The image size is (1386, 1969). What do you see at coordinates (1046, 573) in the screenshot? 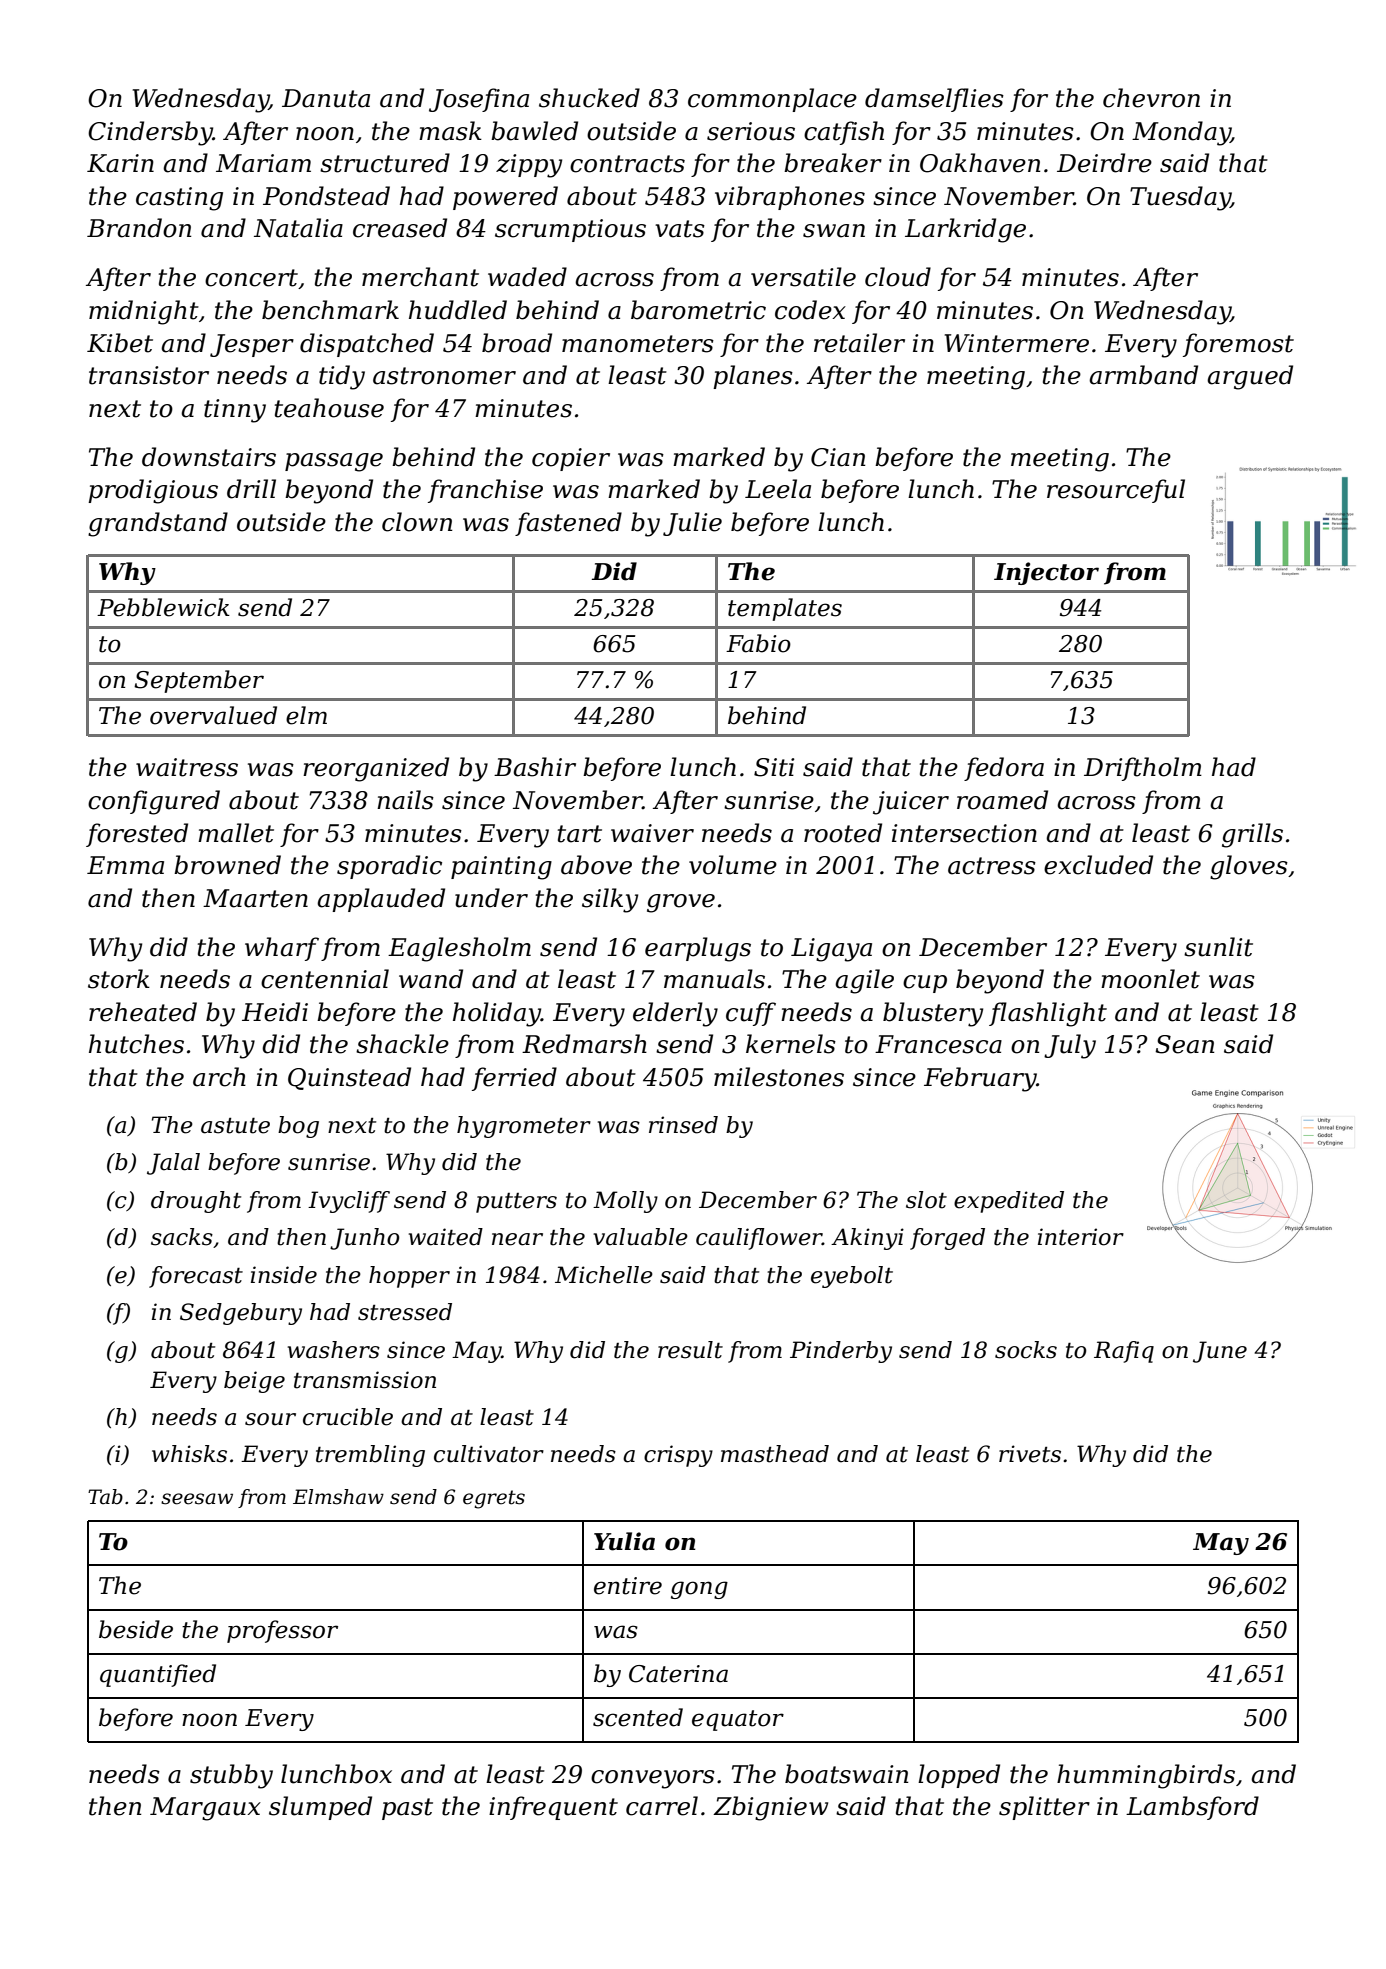
I see `Injector` at bounding box center [1046, 573].
